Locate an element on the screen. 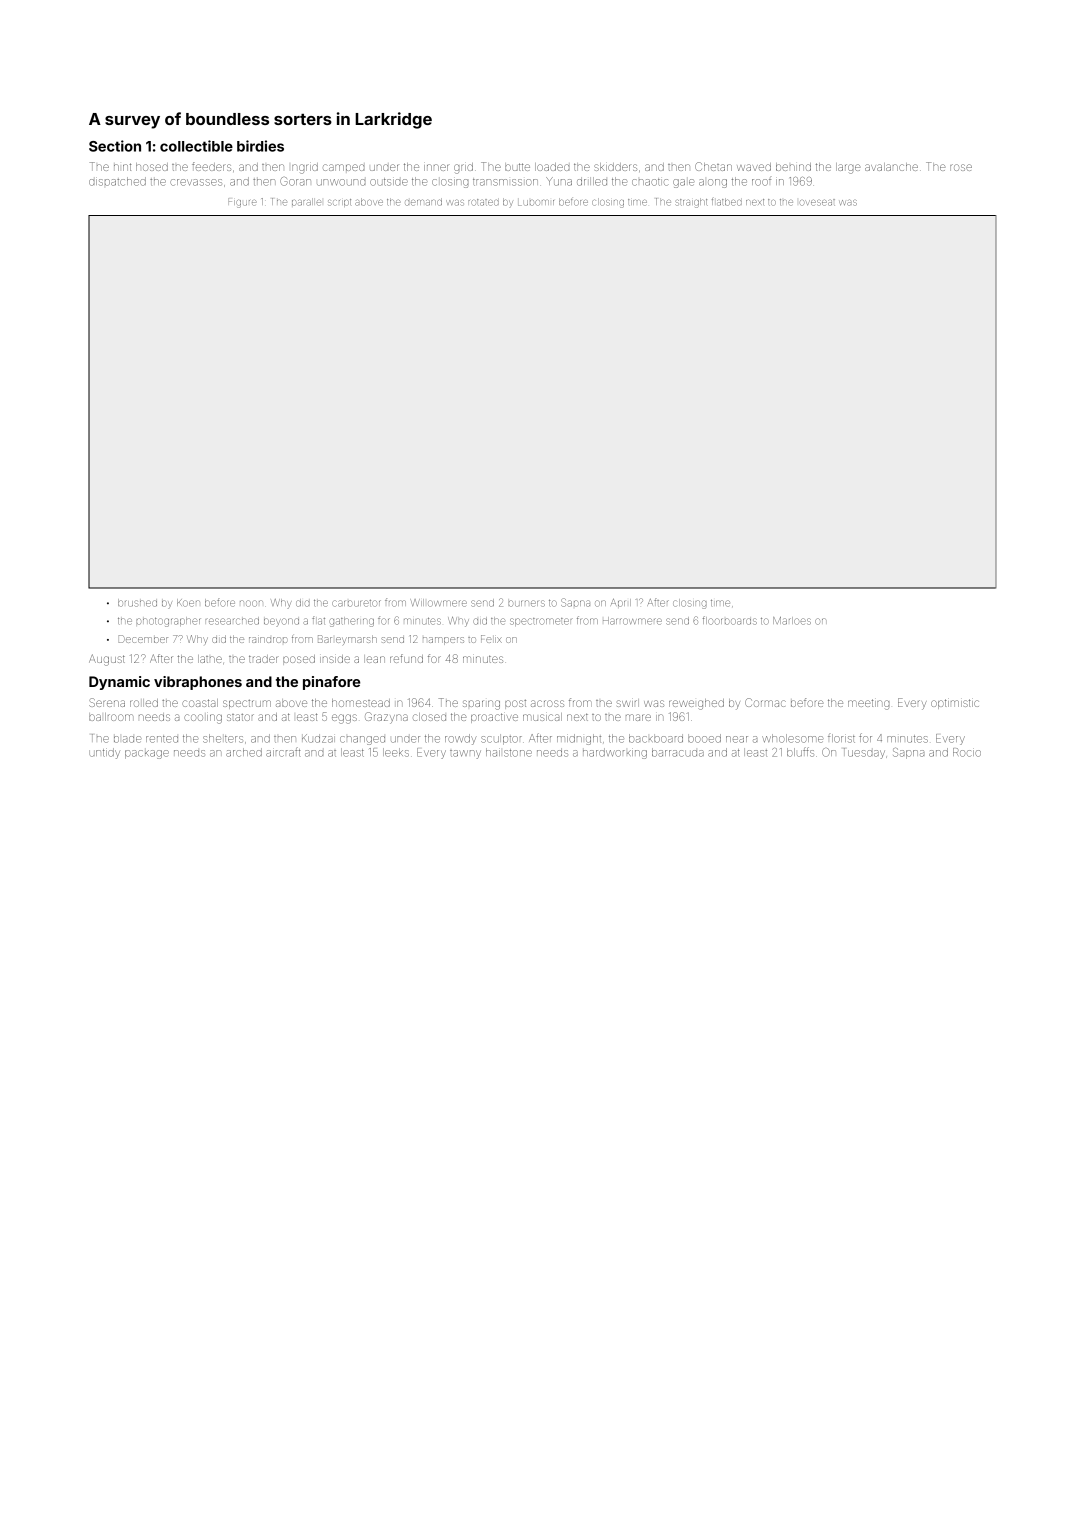 The width and height of the screenshot is (1085, 1534). waved is located at coordinates (754, 167).
